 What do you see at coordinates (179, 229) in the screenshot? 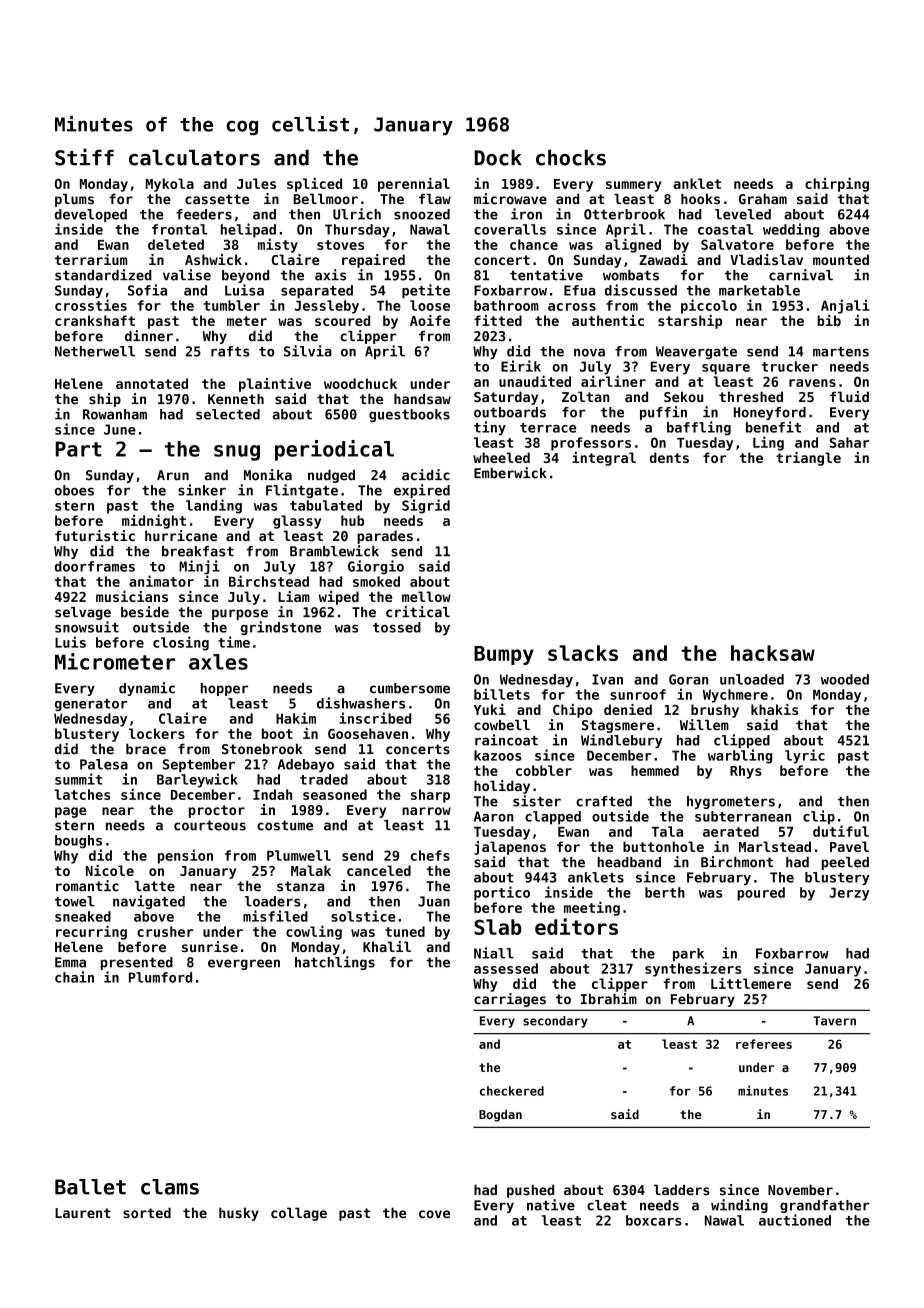
I see `frontal` at bounding box center [179, 229].
